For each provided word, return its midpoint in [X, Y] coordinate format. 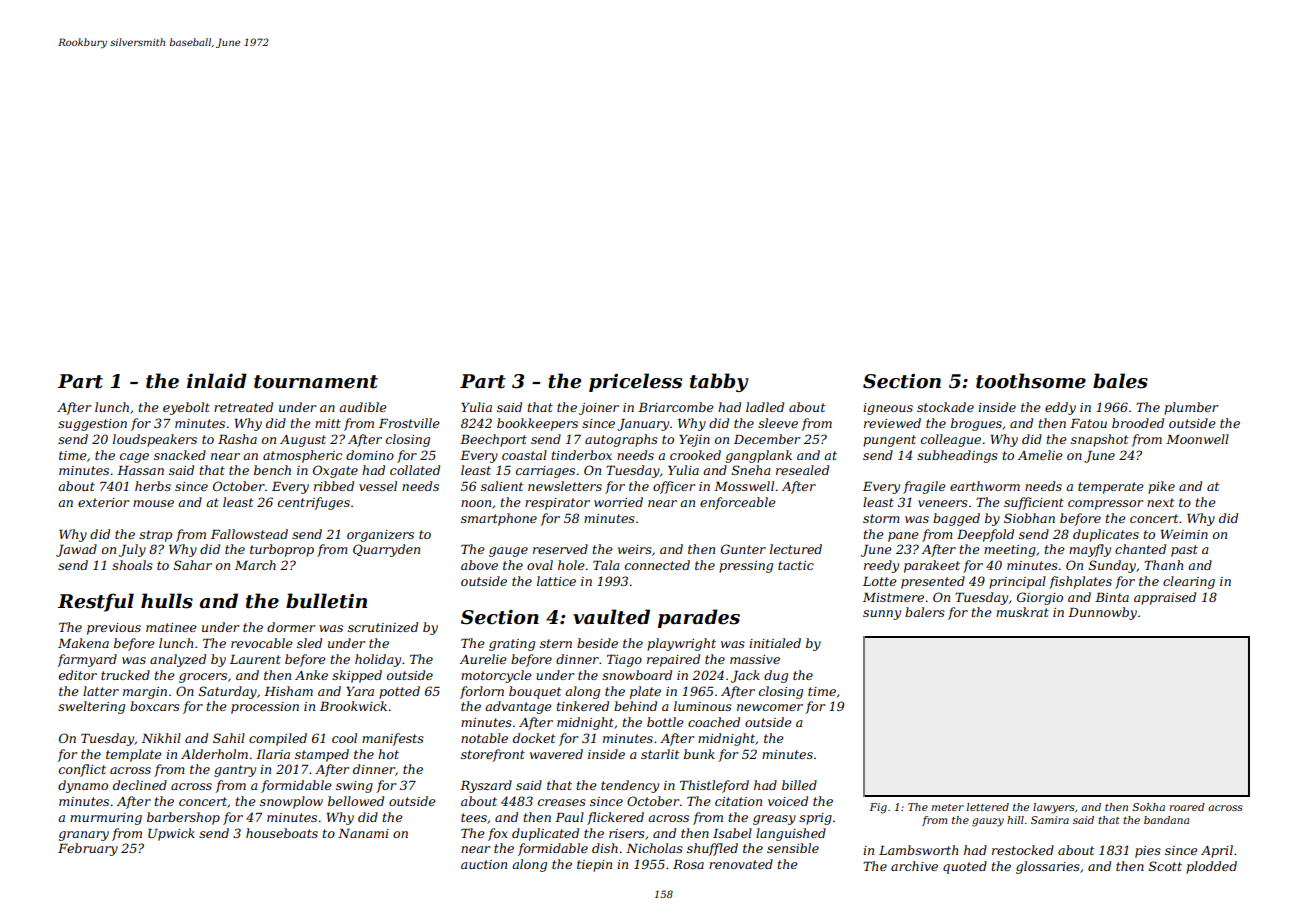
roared [1187, 807]
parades [699, 618]
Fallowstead [249, 534]
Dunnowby [1102, 613]
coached [714, 722]
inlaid [217, 381]
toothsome [1031, 381]
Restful [96, 602]
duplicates [1106, 535]
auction [484, 864]
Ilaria [273, 754]
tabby [719, 382]
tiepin [594, 866]
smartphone [499, 519]
